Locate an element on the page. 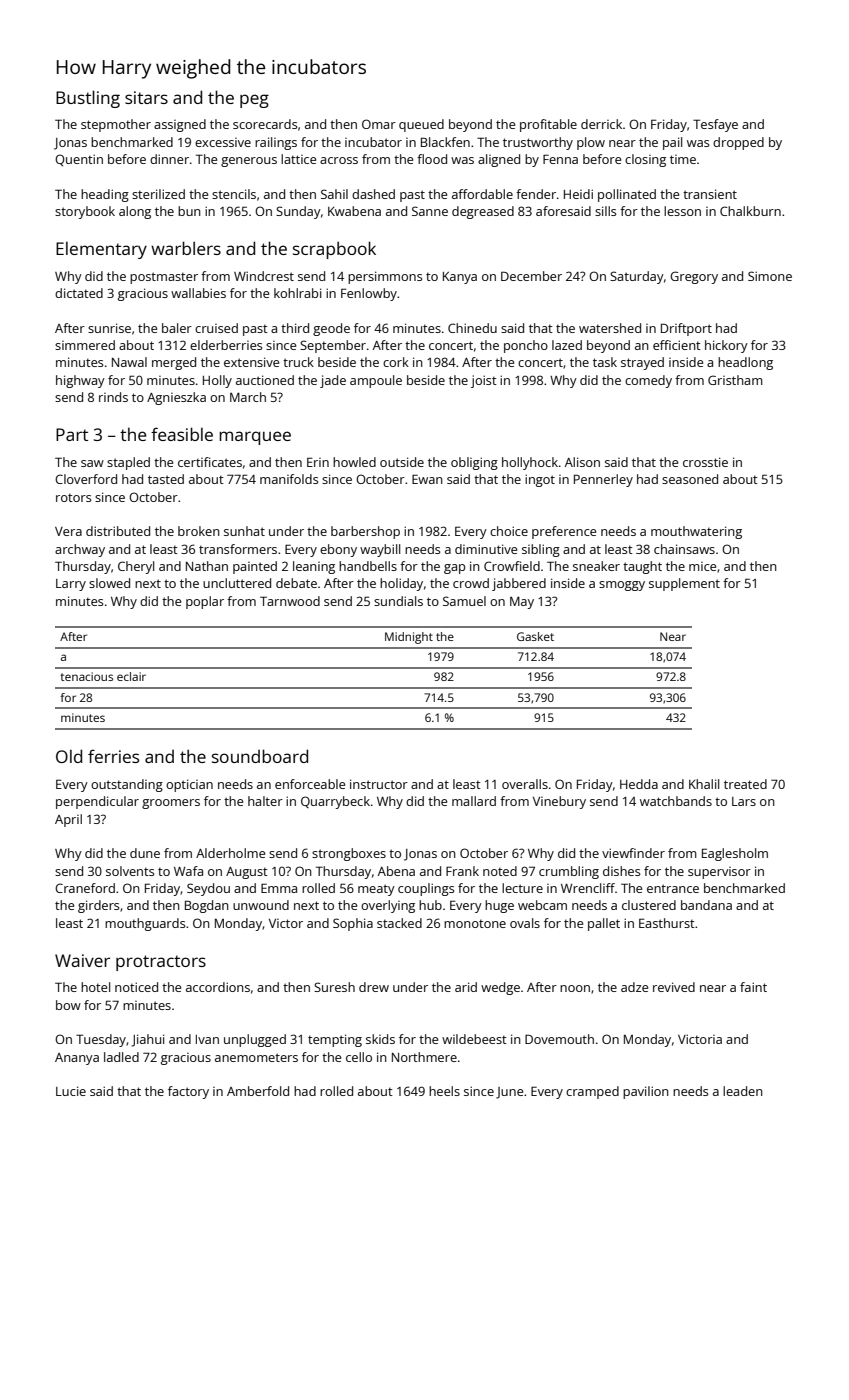 This image has width=849, height=1400. baler is located at coordinates (177, 328).
